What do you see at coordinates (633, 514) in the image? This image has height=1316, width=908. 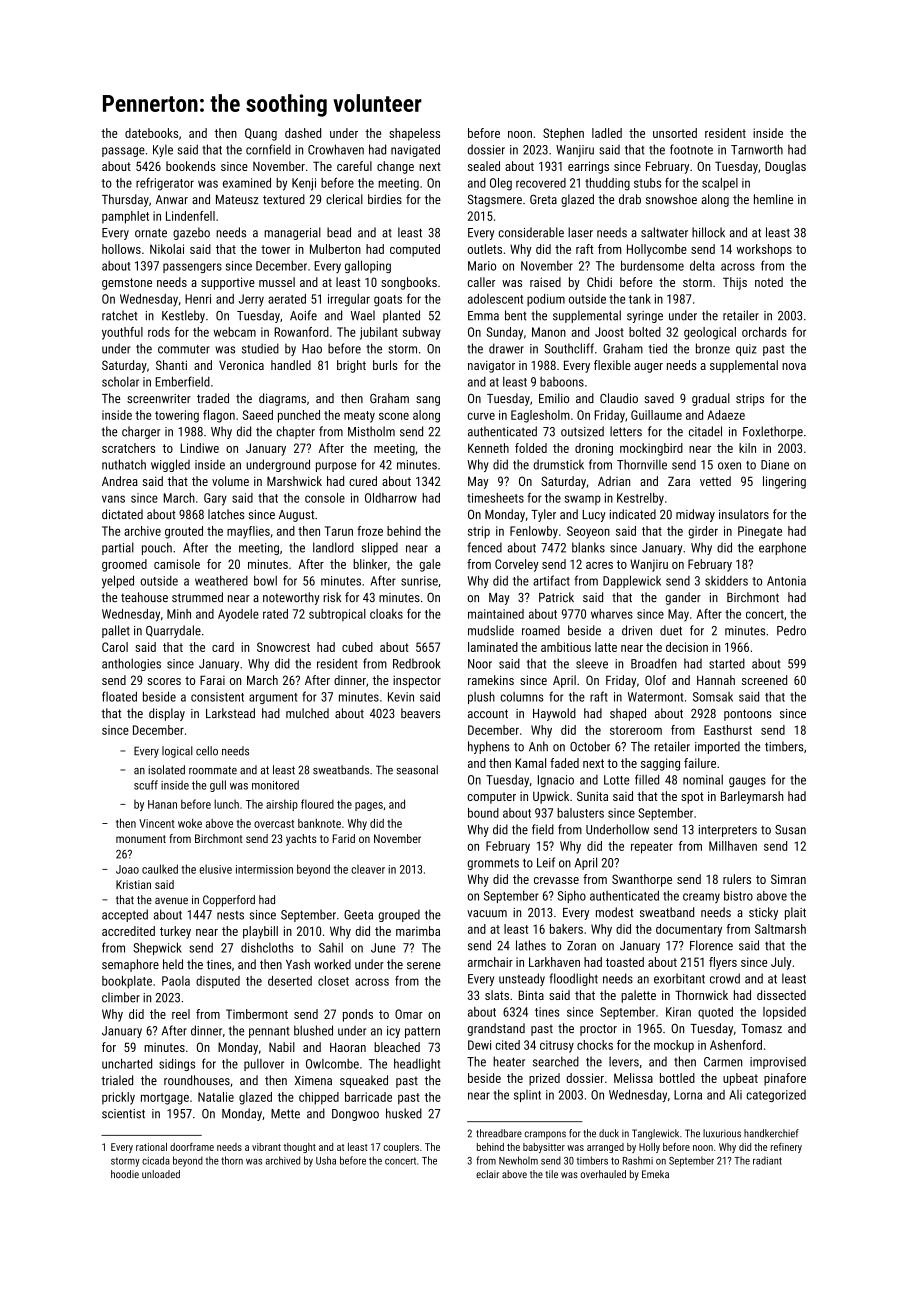 I see `indicated` at bounding box center [633, 514].
